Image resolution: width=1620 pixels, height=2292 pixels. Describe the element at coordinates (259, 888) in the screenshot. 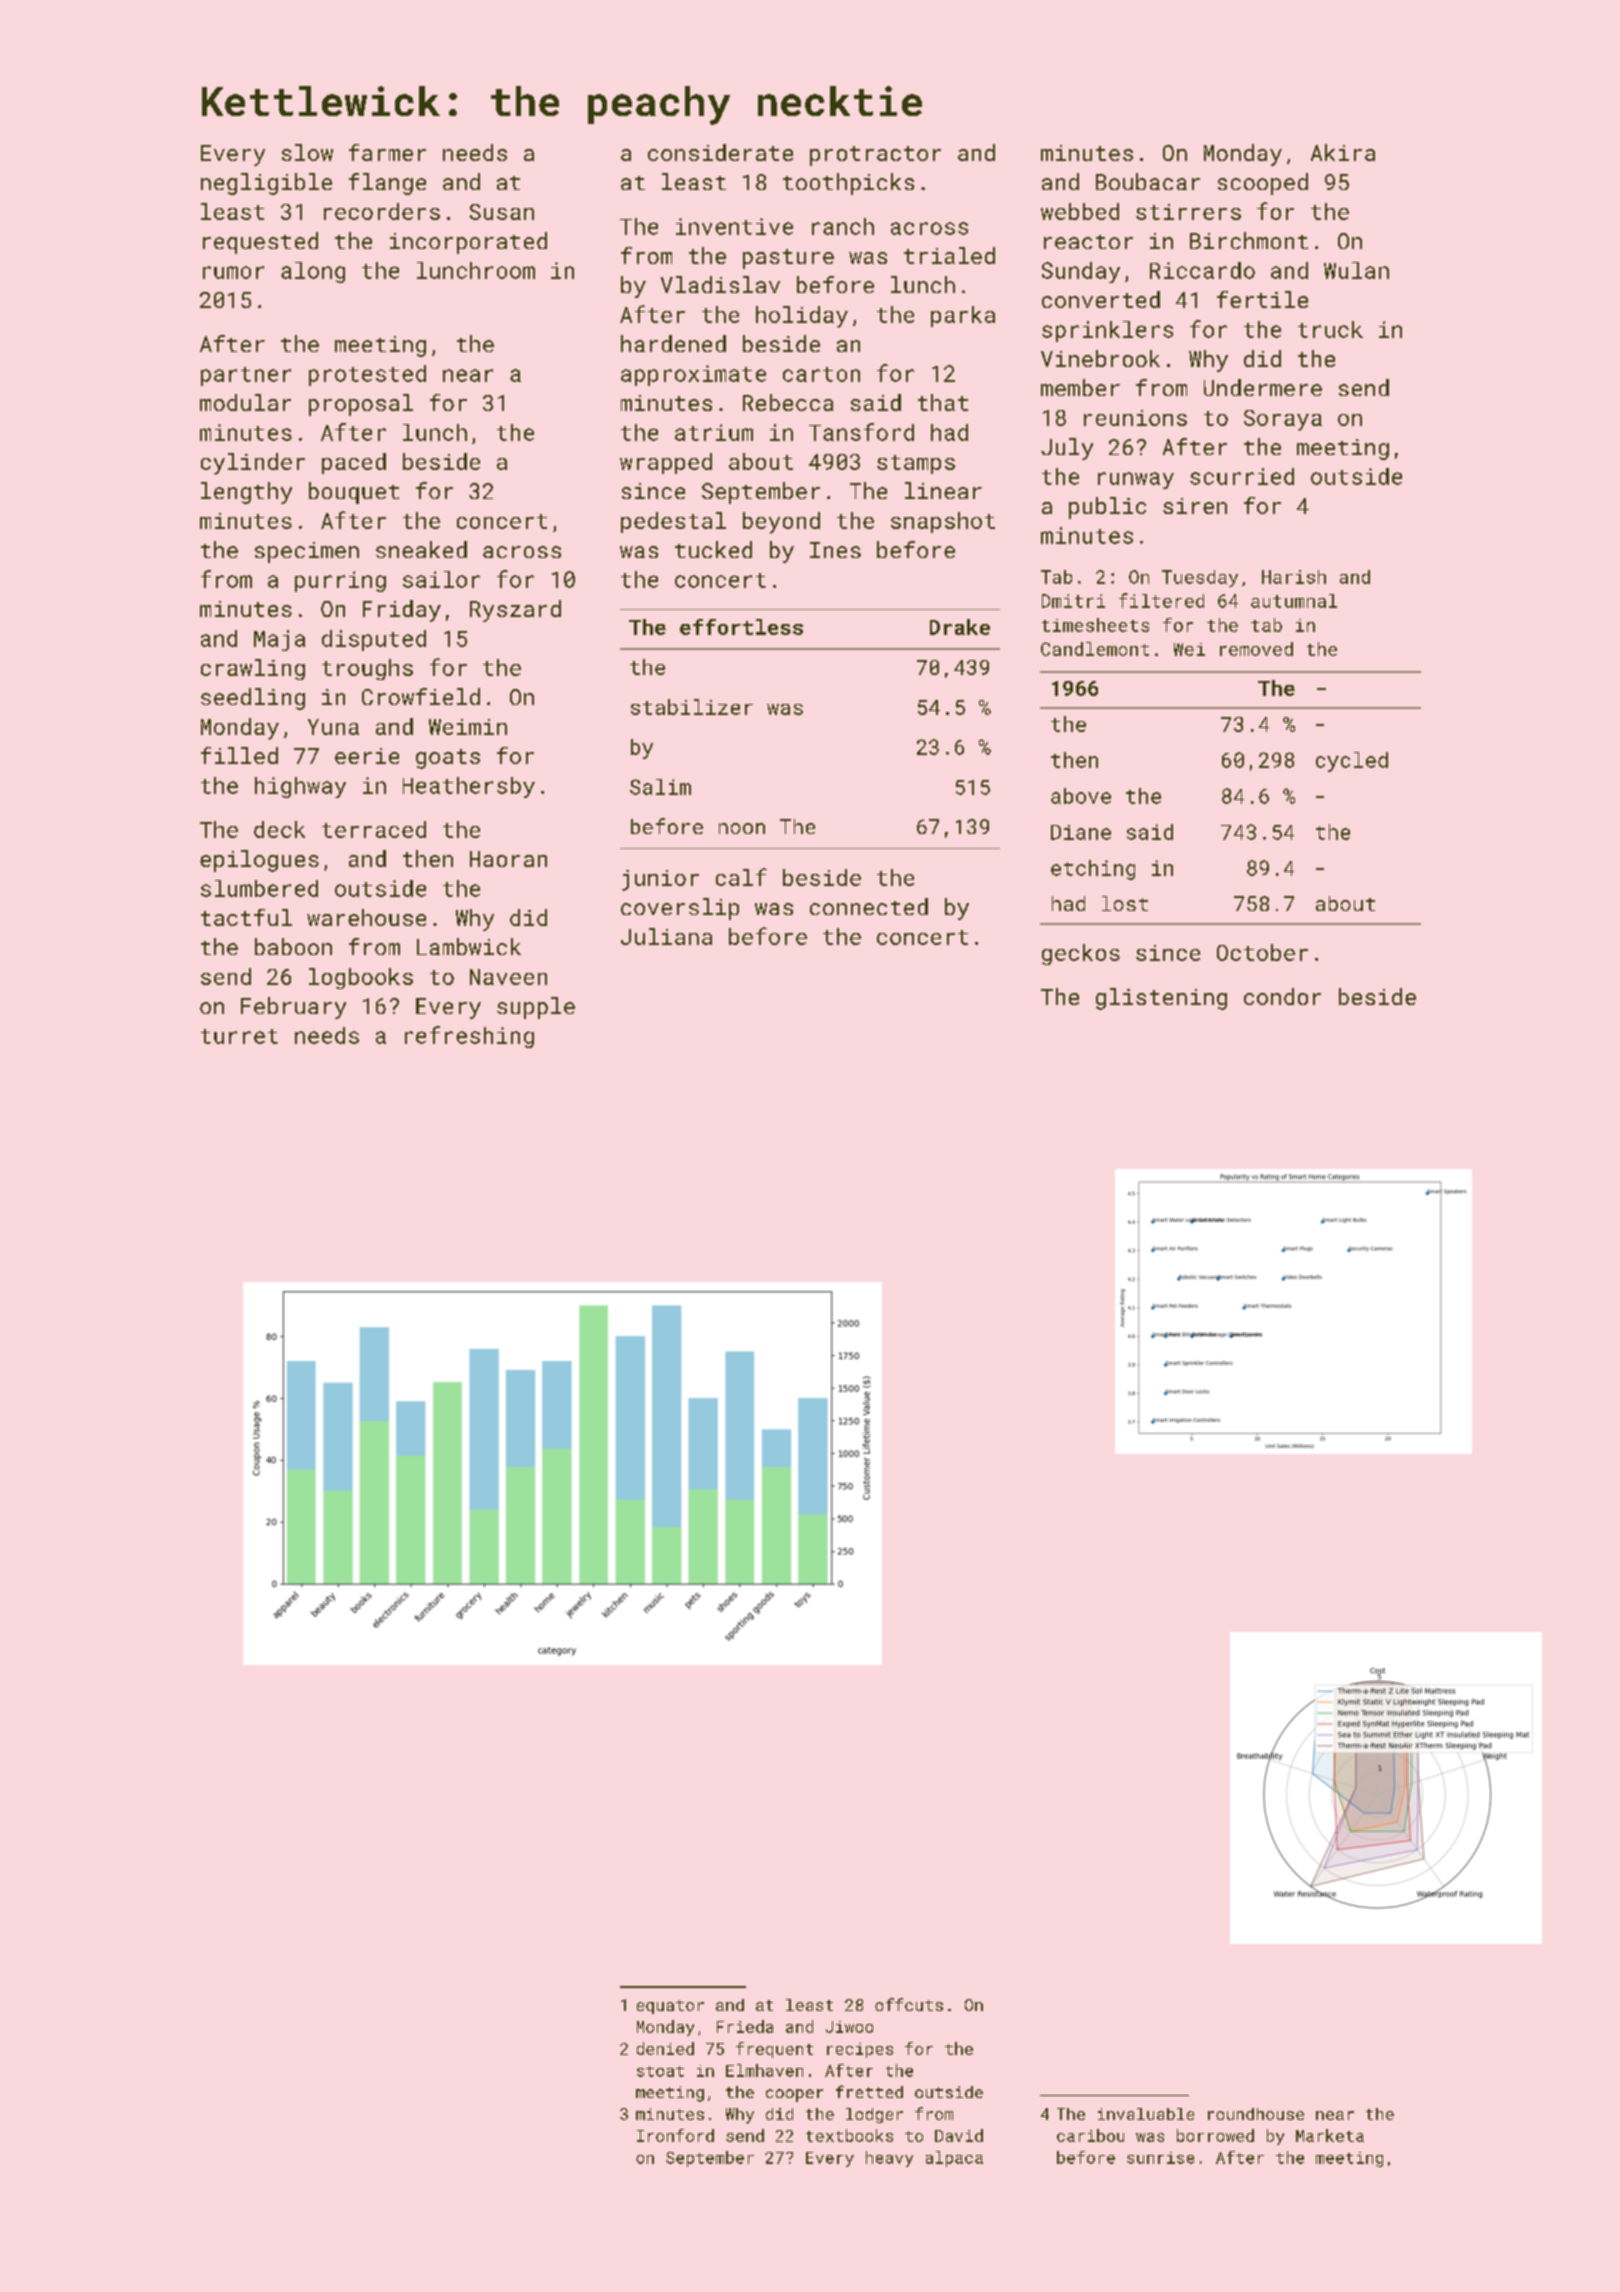

I see `slumbered` at that location.
